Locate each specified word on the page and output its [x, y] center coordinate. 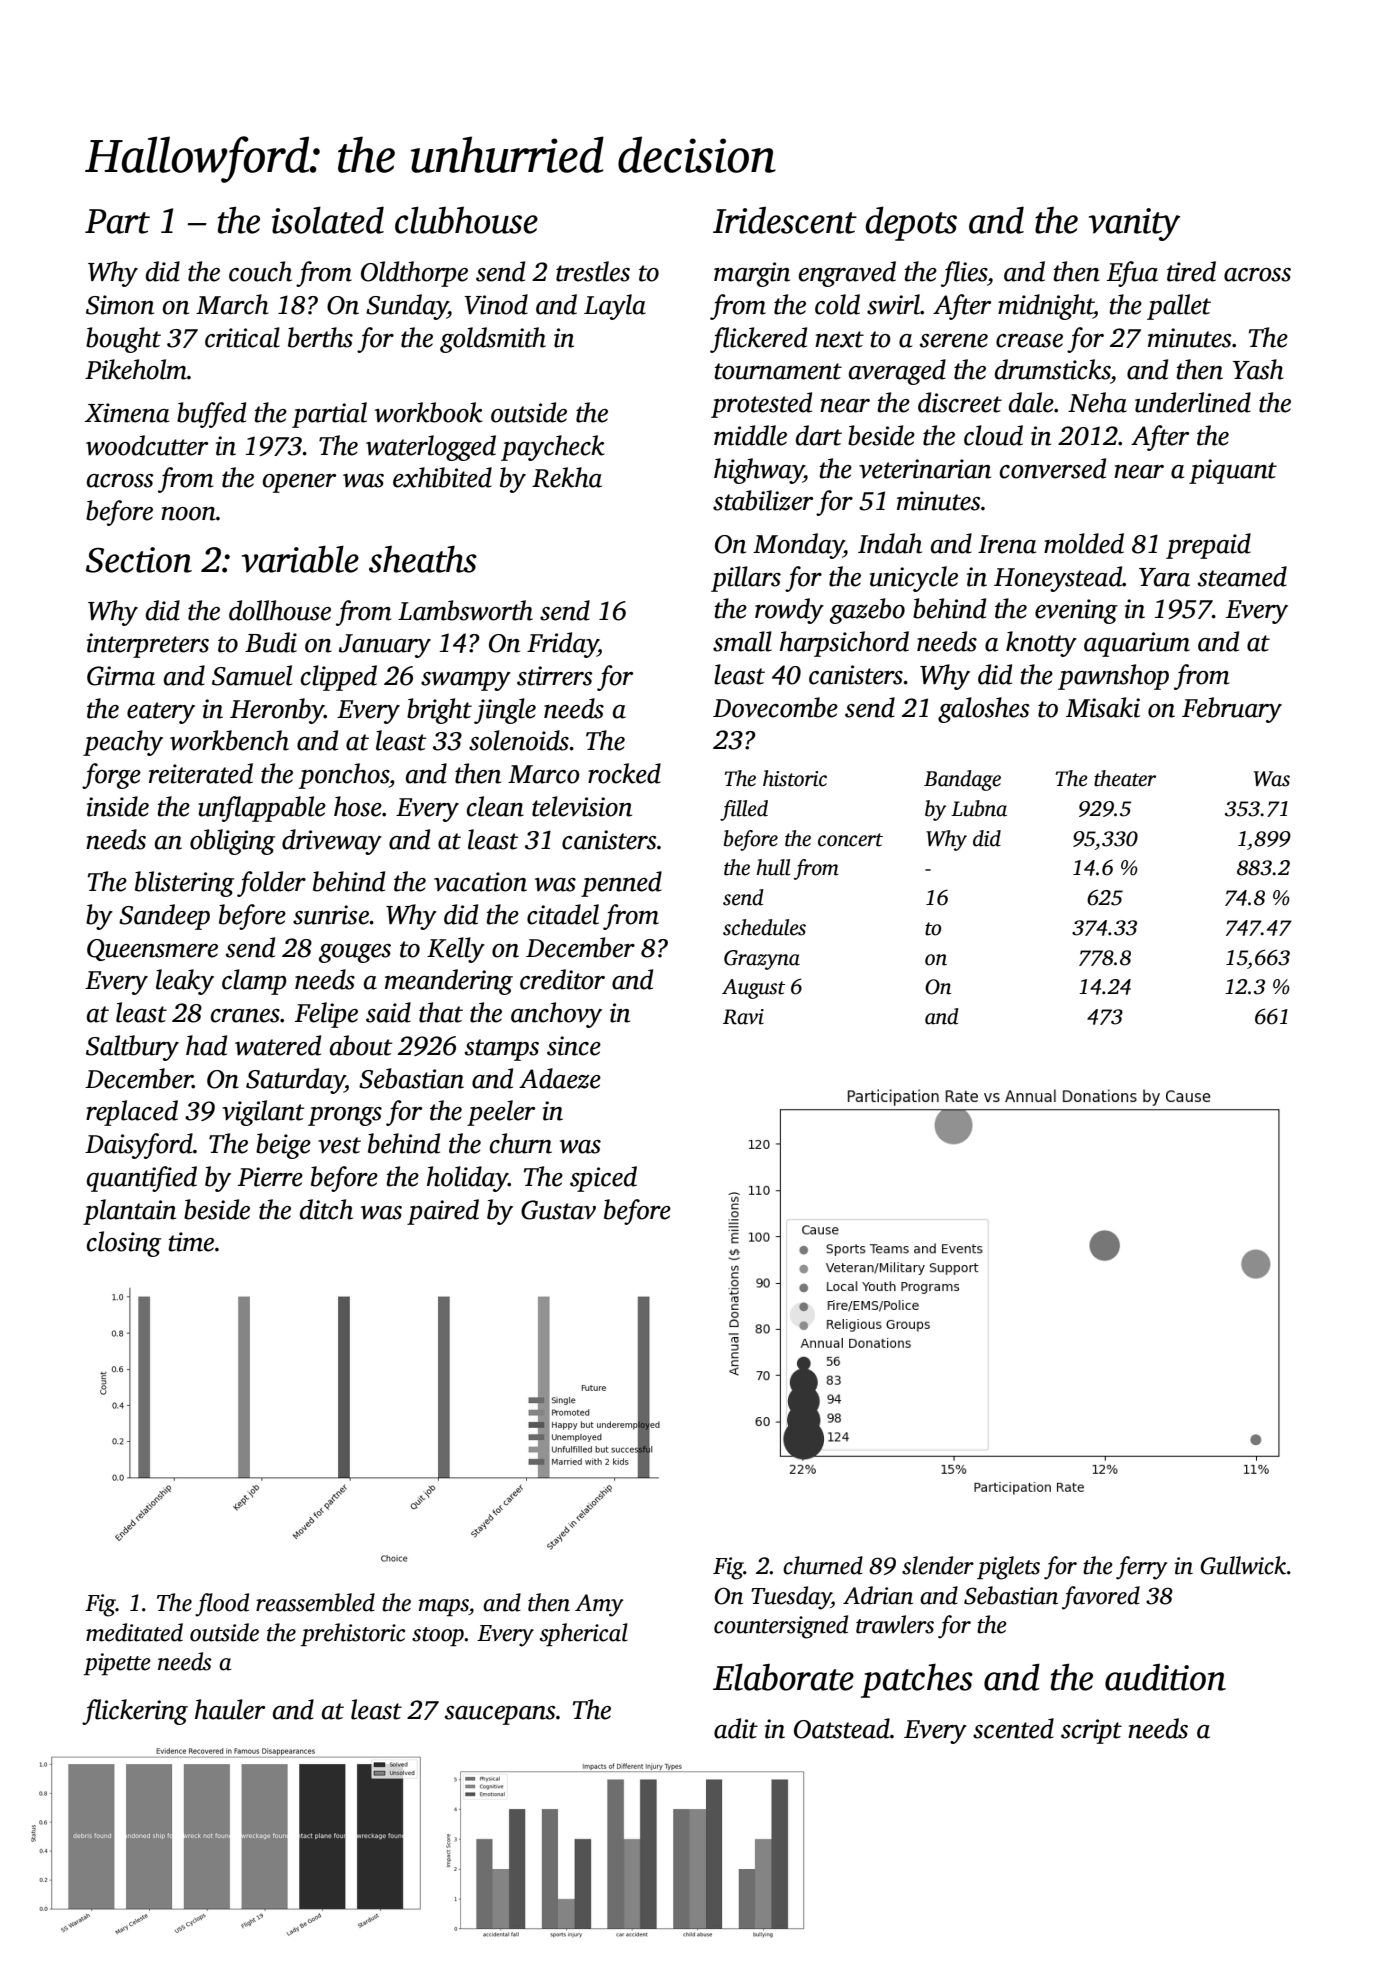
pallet [1179, 307]
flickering [135, 1712]
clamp [254, 982]
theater [1125, 778]
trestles [593, 271]
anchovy [556, 1015]
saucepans [500, 1715]
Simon [120, 305]
